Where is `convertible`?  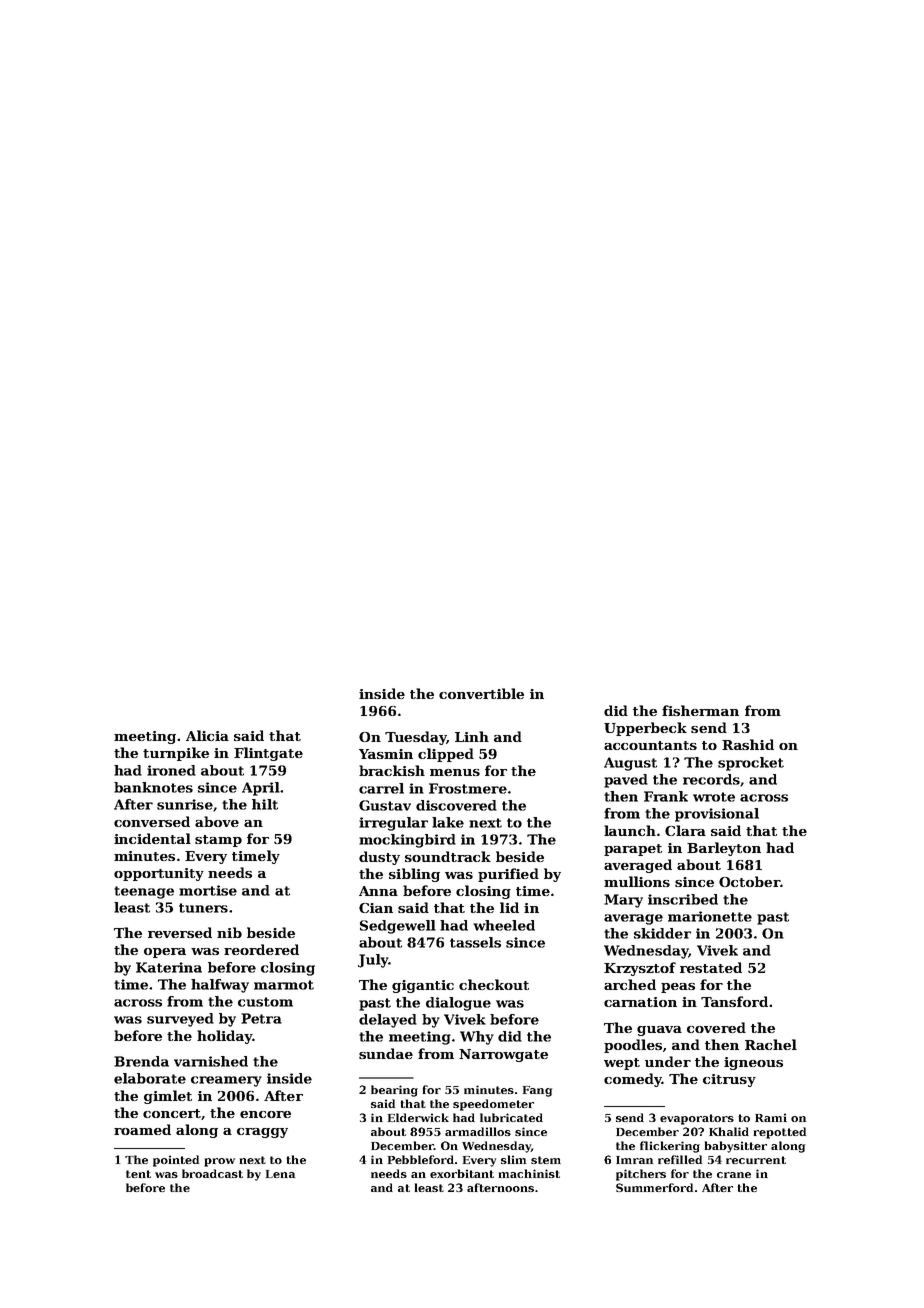 convertible is located at coordinates (481, 693).
